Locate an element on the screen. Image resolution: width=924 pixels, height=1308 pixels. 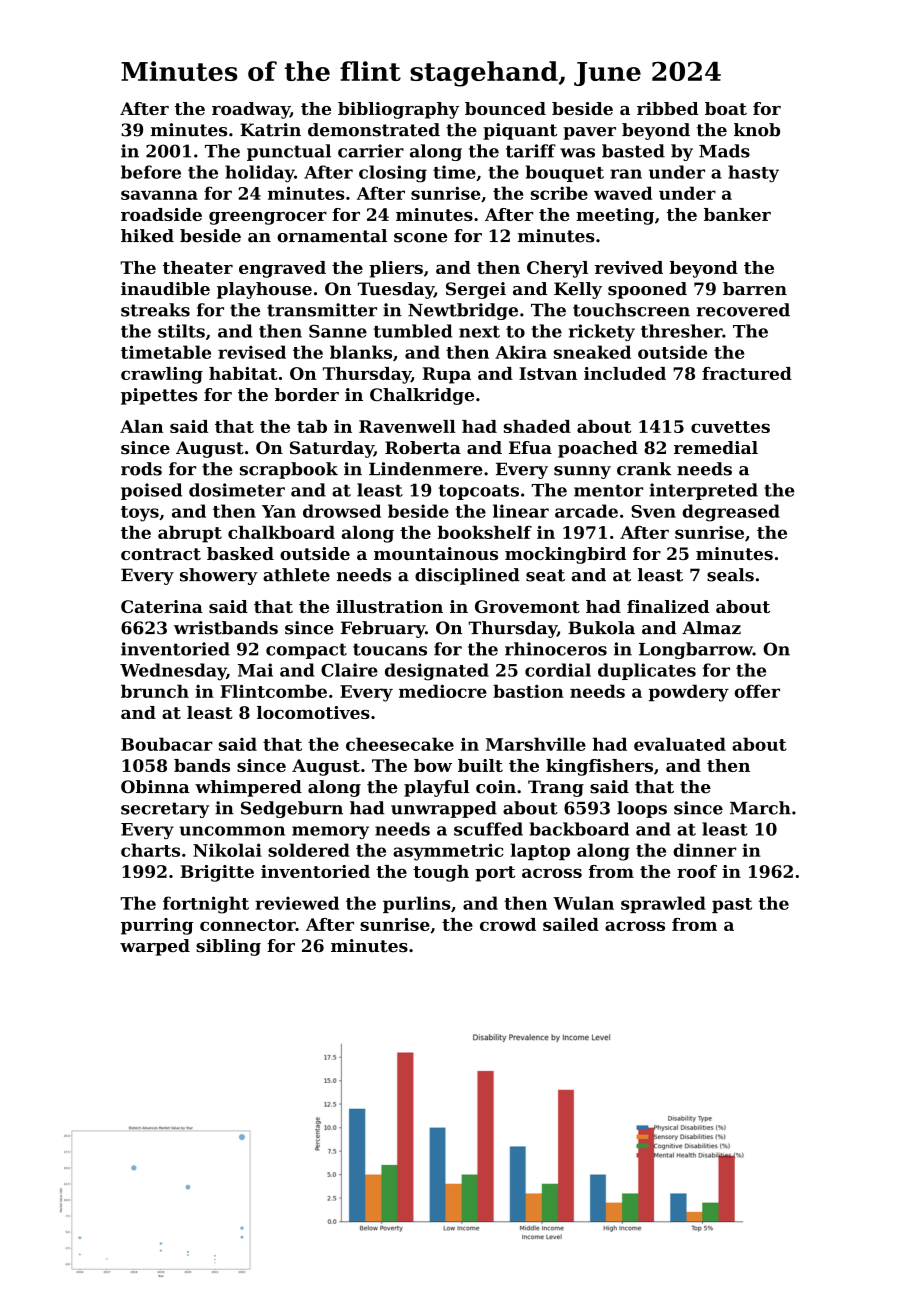
pliers is located at coordinates (396, 269).
